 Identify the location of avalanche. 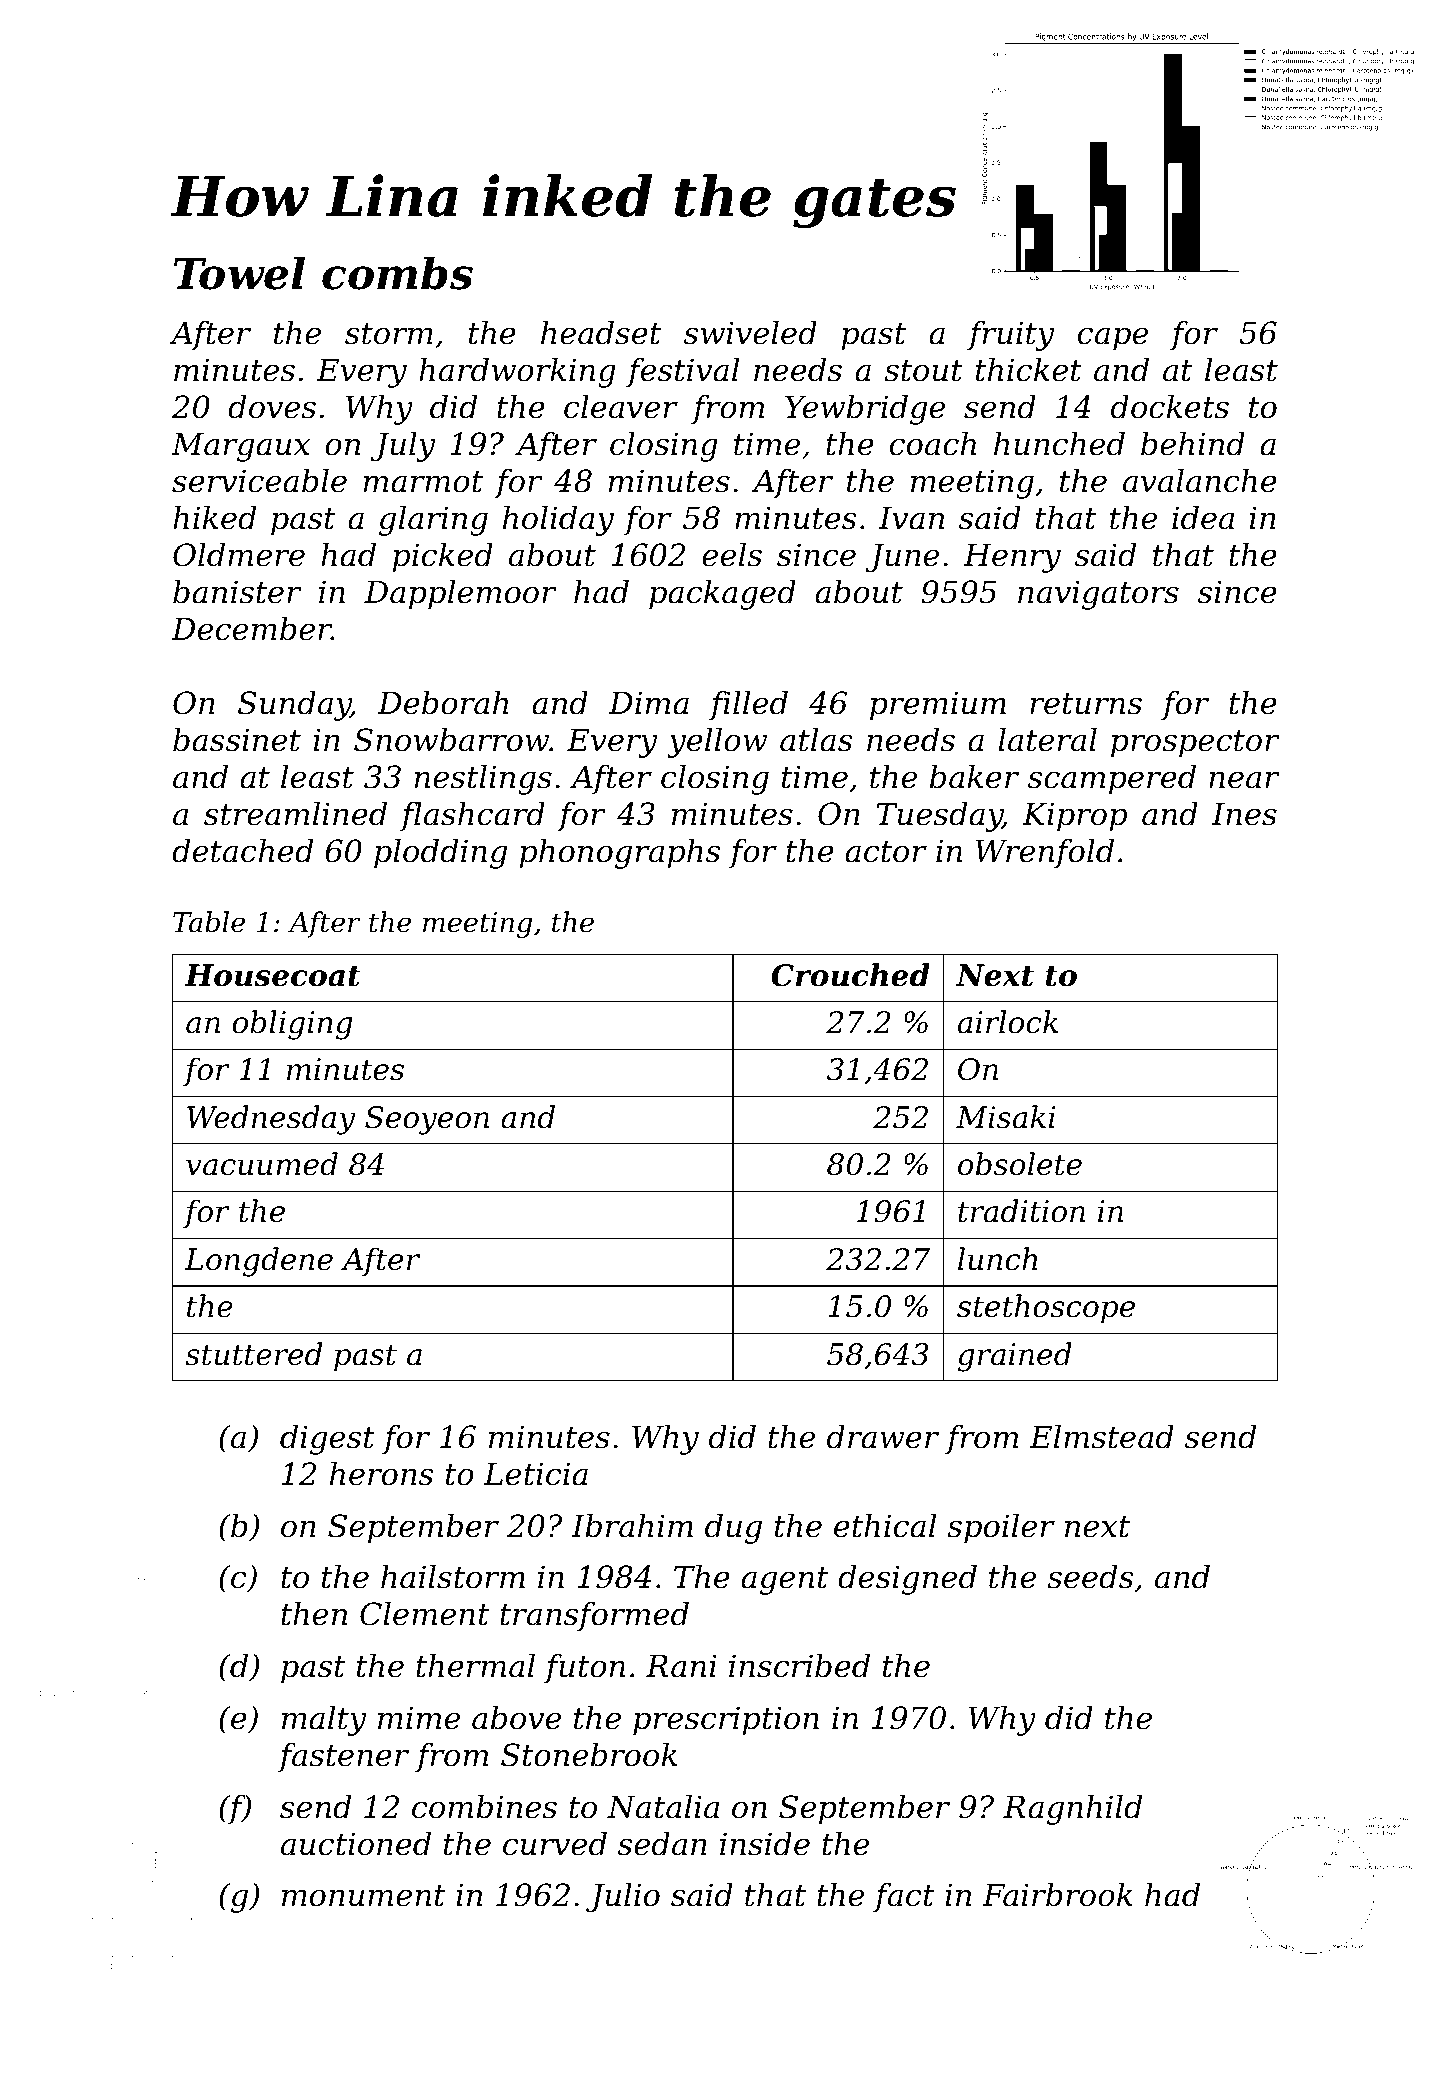
(1200, 481).
